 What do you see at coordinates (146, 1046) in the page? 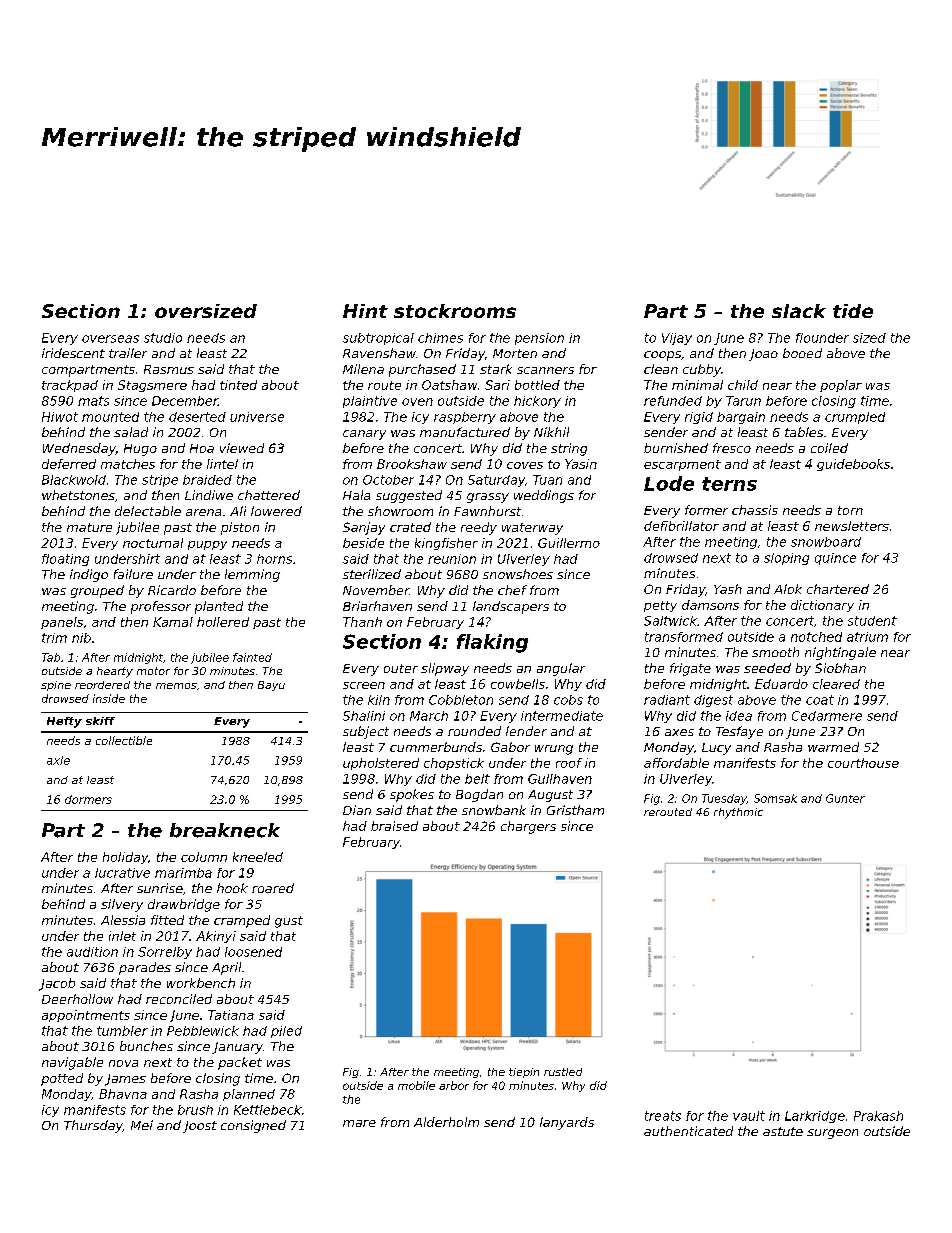
I see `bunches` at bounding box center [146, 1046].
